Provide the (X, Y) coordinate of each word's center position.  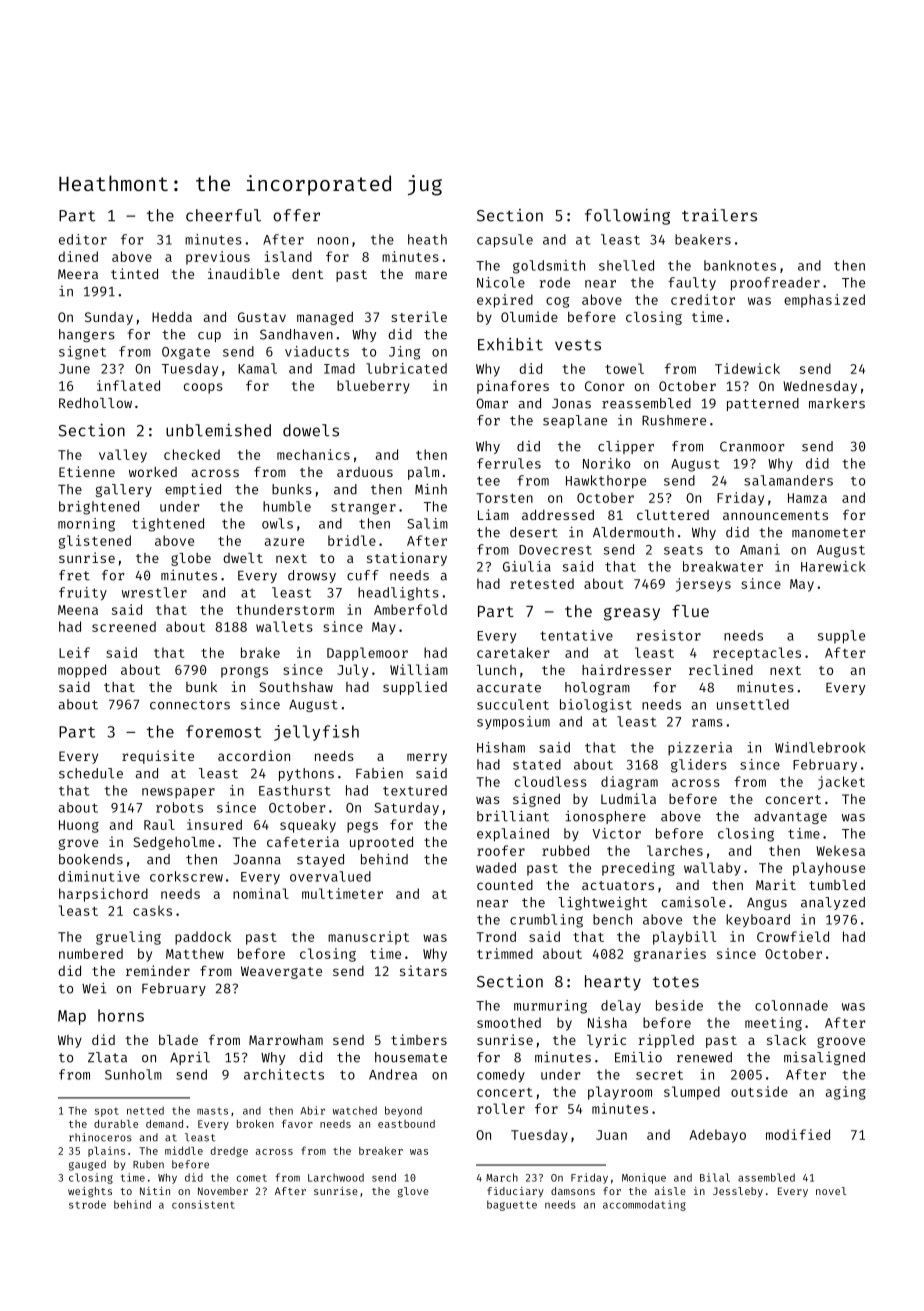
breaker (381, 1151)
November (223, 1191)
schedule (91, 773)
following (627, 216)
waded (496, 867)
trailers (719, 215)
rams (707, 723)
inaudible (244, 273)
